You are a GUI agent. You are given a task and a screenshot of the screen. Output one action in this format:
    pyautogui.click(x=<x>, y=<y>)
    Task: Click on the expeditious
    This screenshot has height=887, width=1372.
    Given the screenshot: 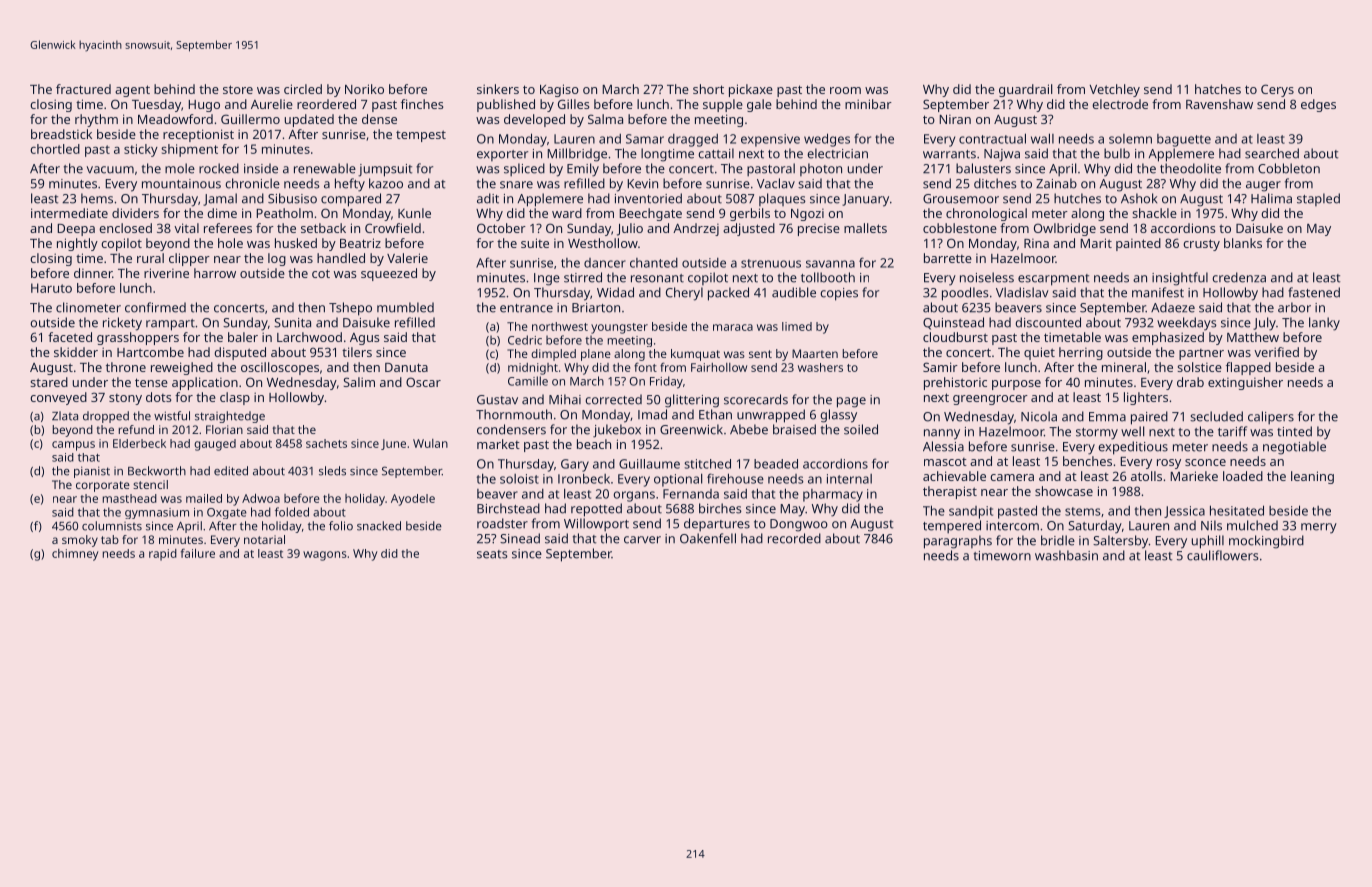 What is the action you would take?
    pyautogui.click(x=1133, y=448)
